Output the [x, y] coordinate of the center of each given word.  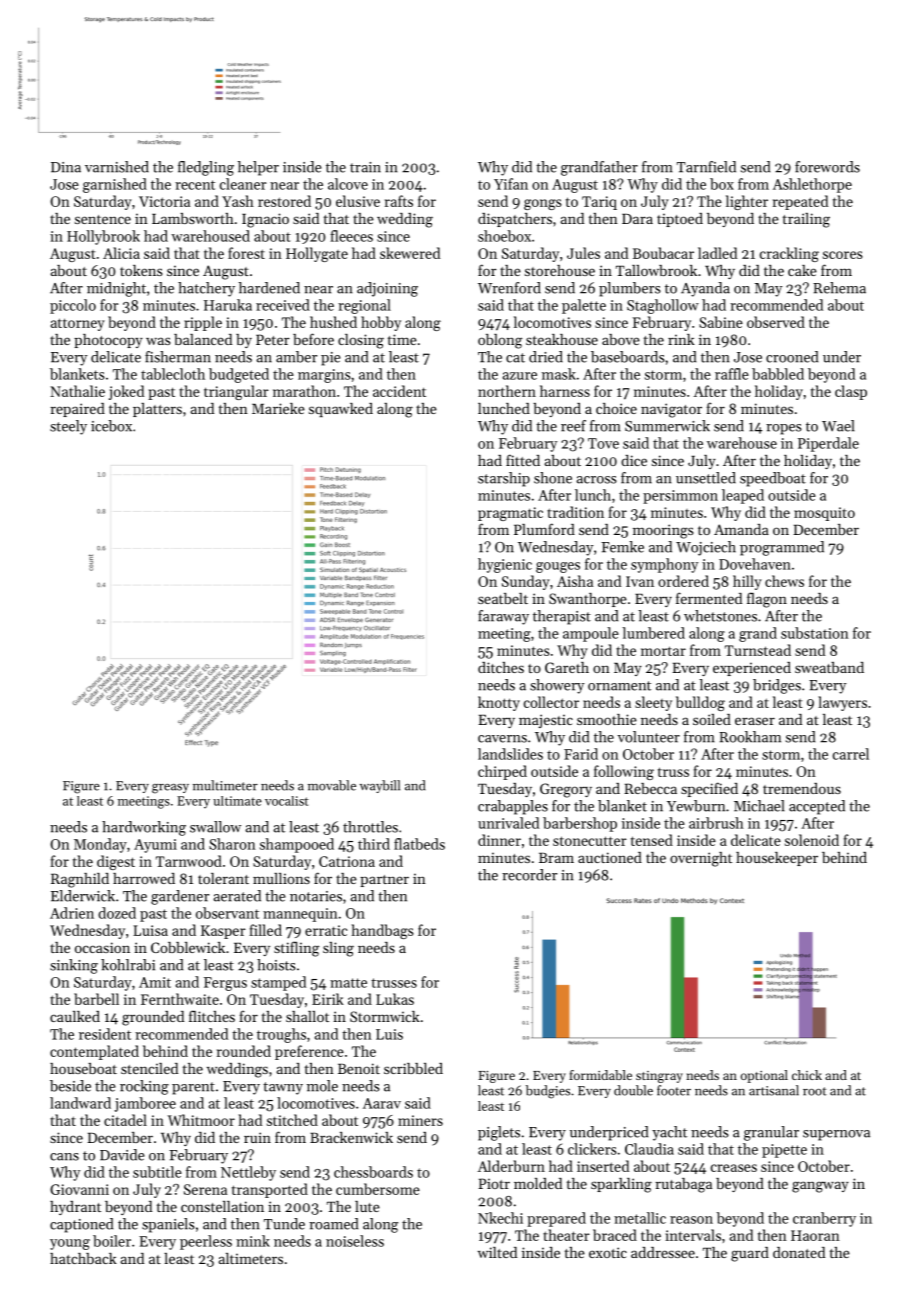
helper [258, 168]
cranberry [824, 1219]
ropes [784, 429]
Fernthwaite [180, 999]
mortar [663, 651]
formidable [600, 1075]
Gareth [567, 667]
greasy [170, 789]
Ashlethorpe [812, 185]
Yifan [511, 184]
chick [807, 1075]
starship [504, 479]
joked [126, 392]
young [70, 1244]
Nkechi [500, 1218]
